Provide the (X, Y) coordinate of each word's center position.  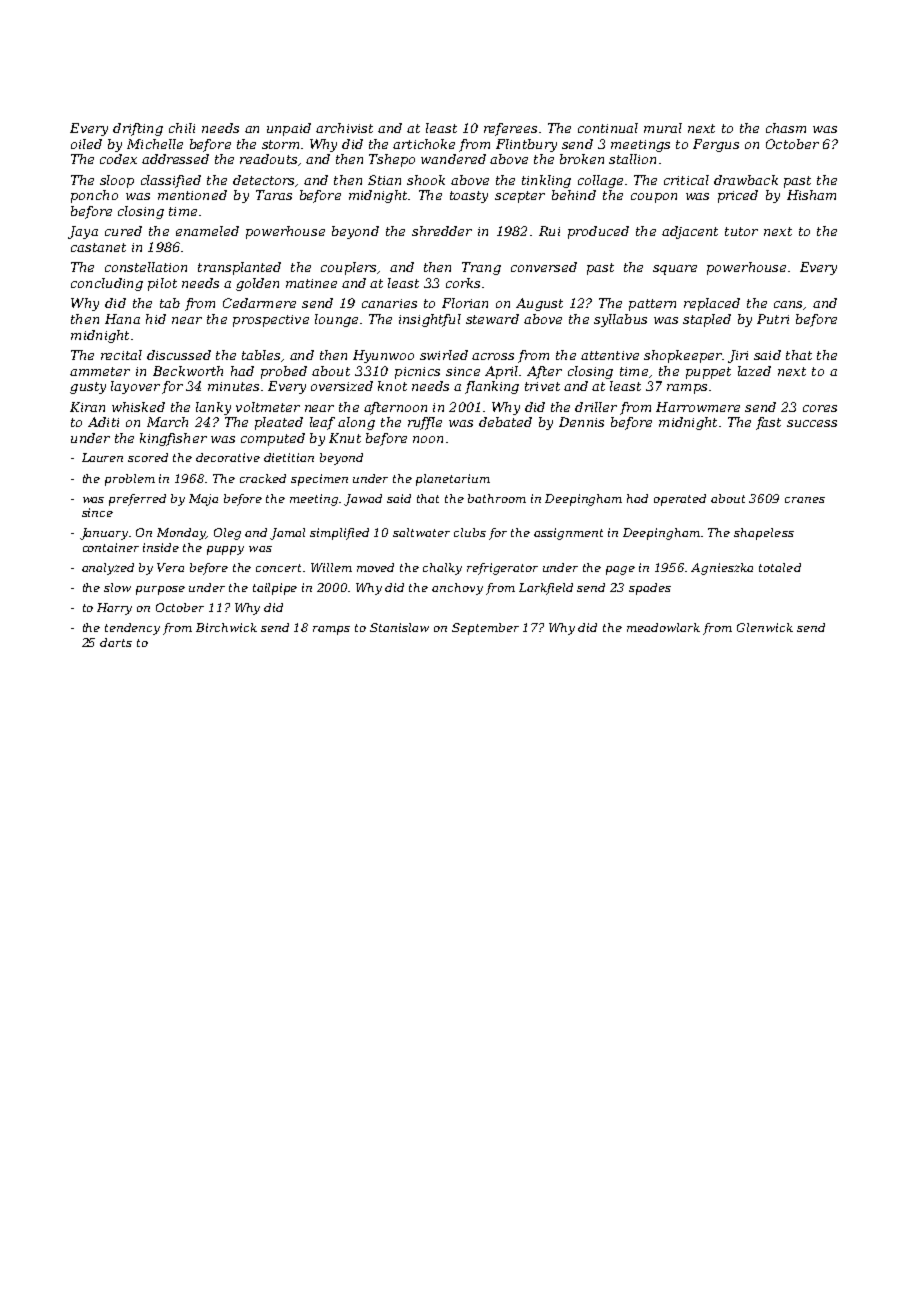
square (675, 270)
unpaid (289, 129)
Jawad (363, 500)
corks (463, 283)
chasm (786, 128)
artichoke (424, 144)
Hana (122, 319)
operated (680, 500)
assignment (568, 534)
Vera (170, 567)
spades (650, 589)
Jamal (287, 534)
